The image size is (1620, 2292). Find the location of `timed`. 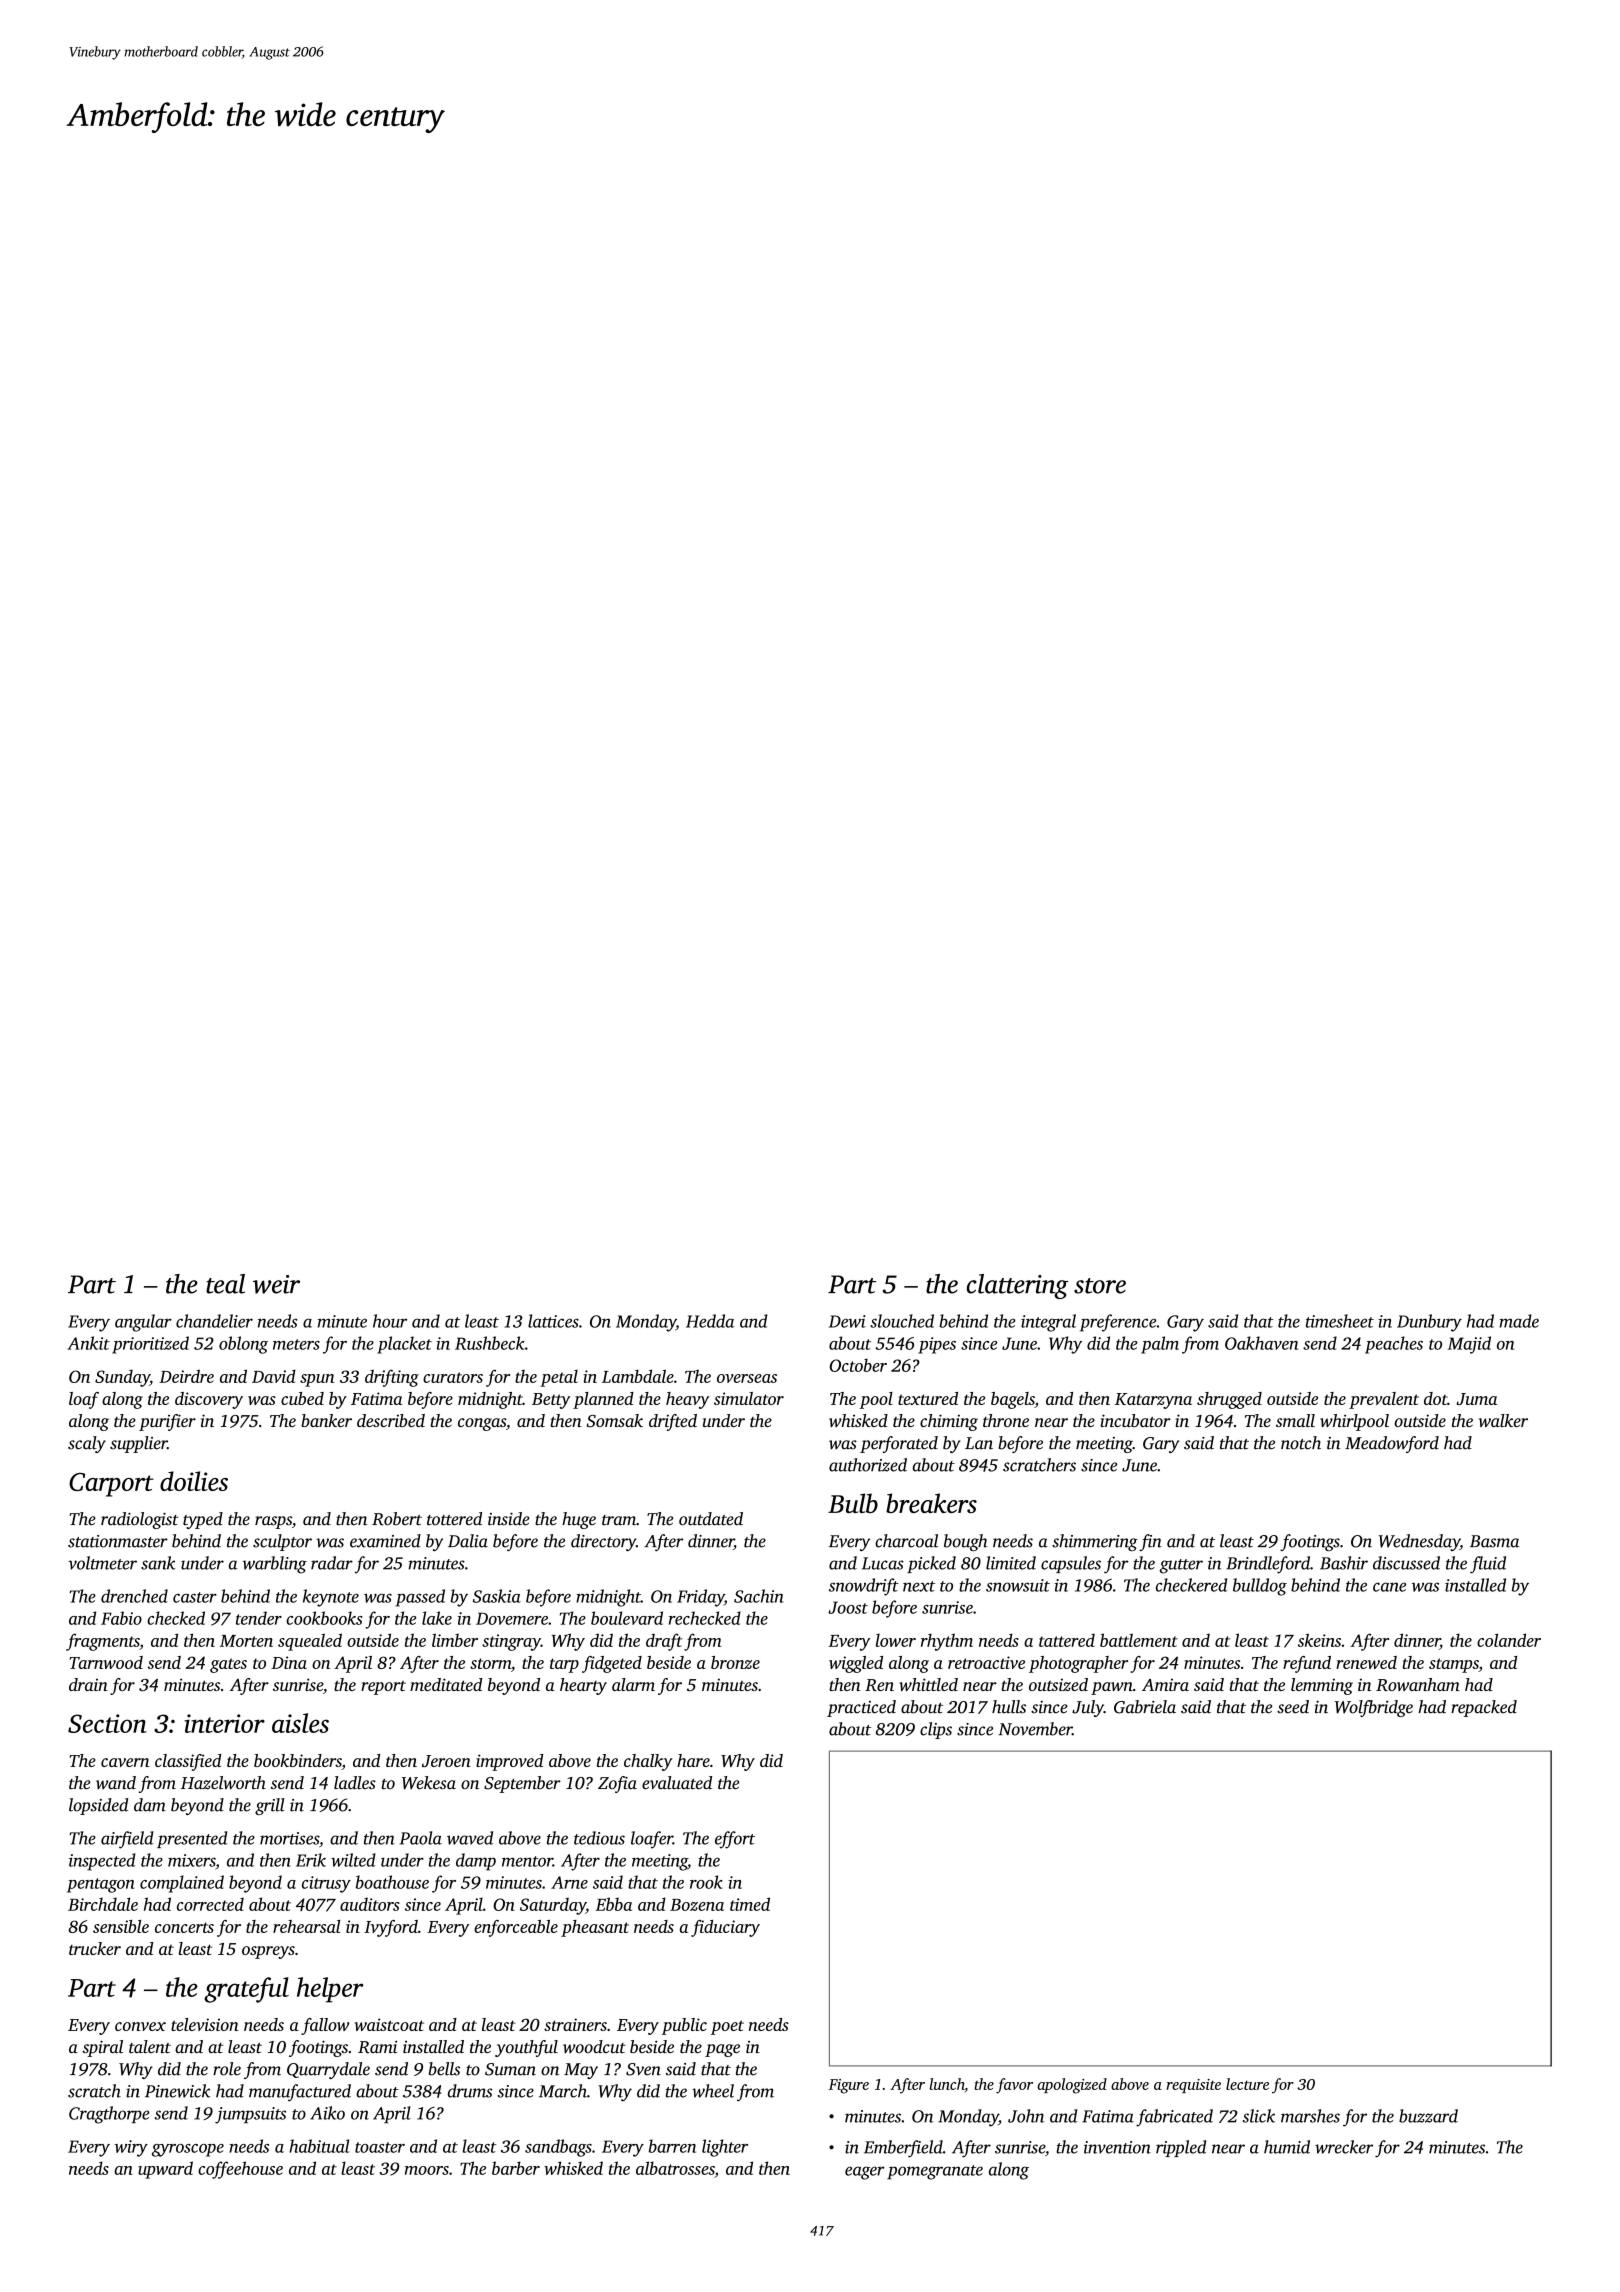

timed is located at coordinates (750, 1904).
